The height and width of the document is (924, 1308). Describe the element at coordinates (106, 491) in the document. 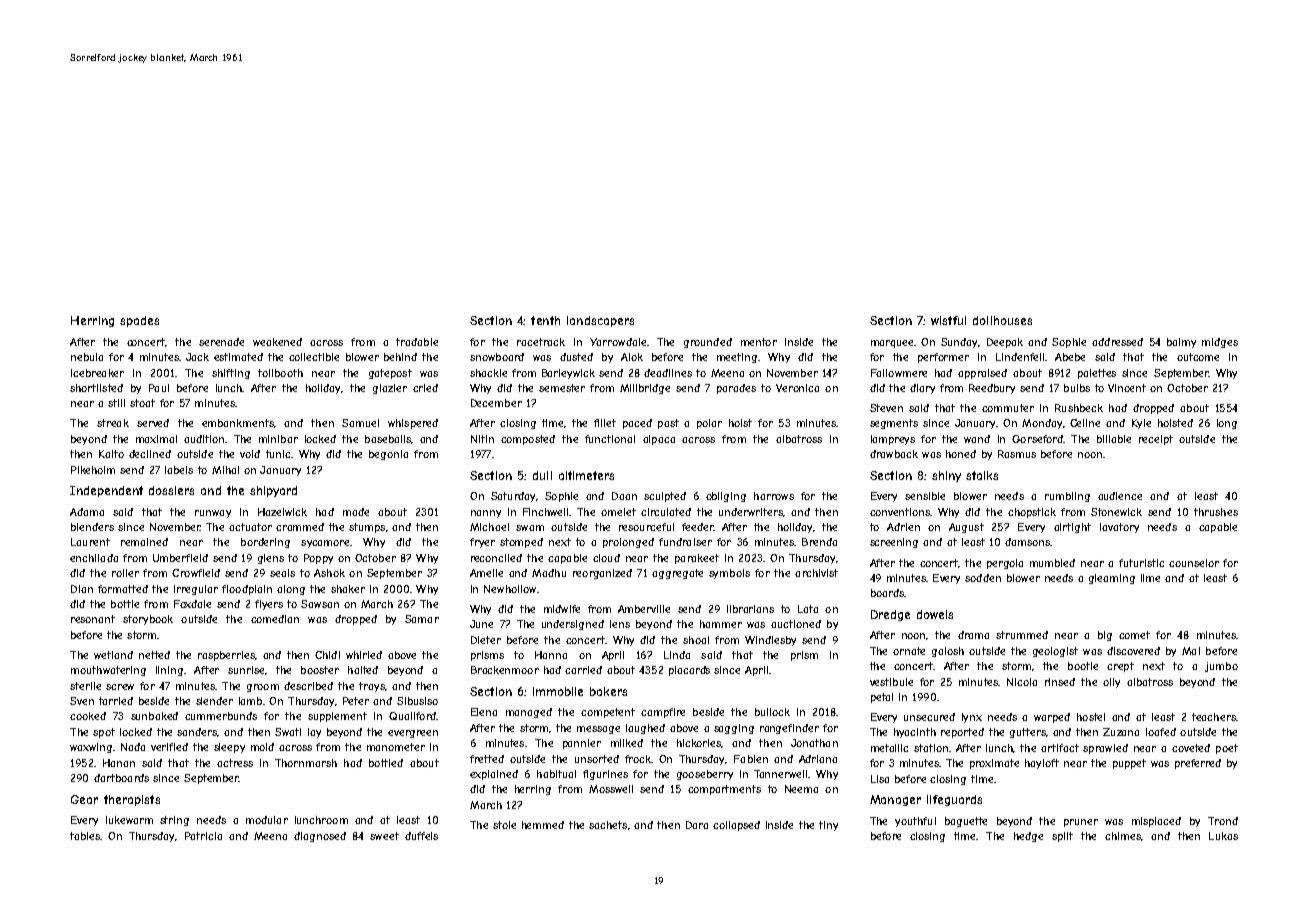

I see `Independent` at that location.
